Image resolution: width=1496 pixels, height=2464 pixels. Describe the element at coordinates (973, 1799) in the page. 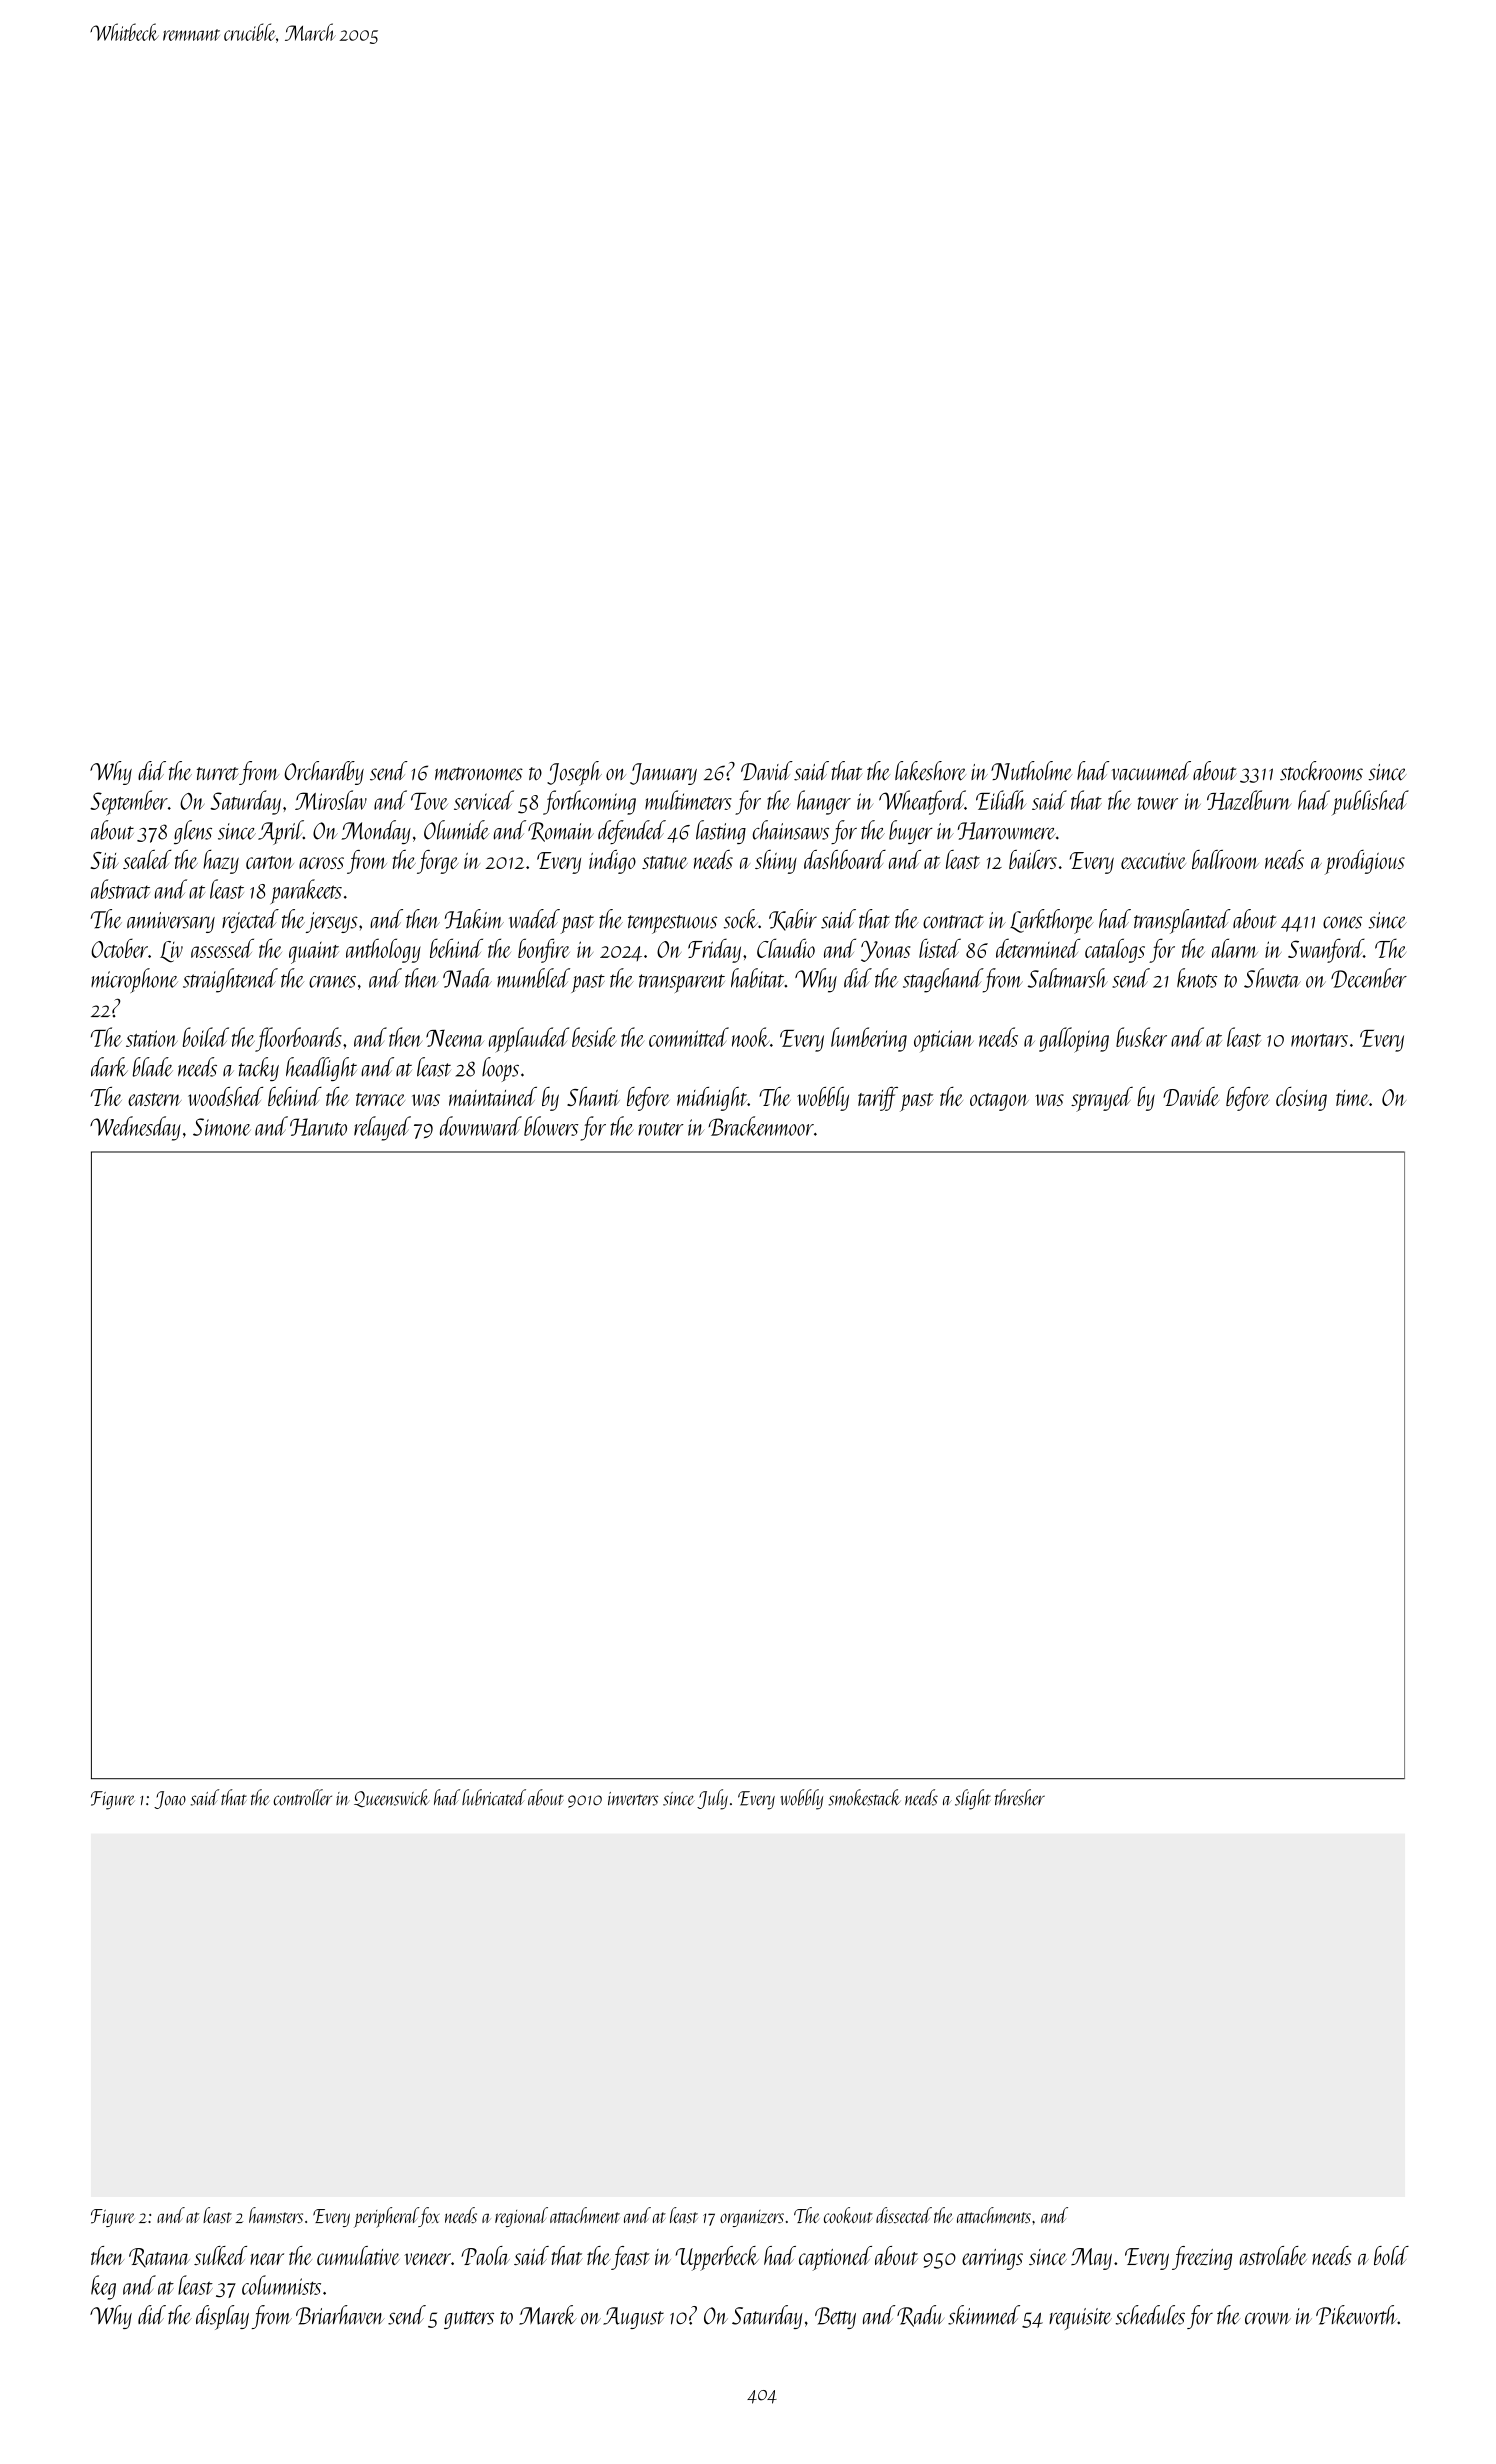

I see `slight` at that location.
